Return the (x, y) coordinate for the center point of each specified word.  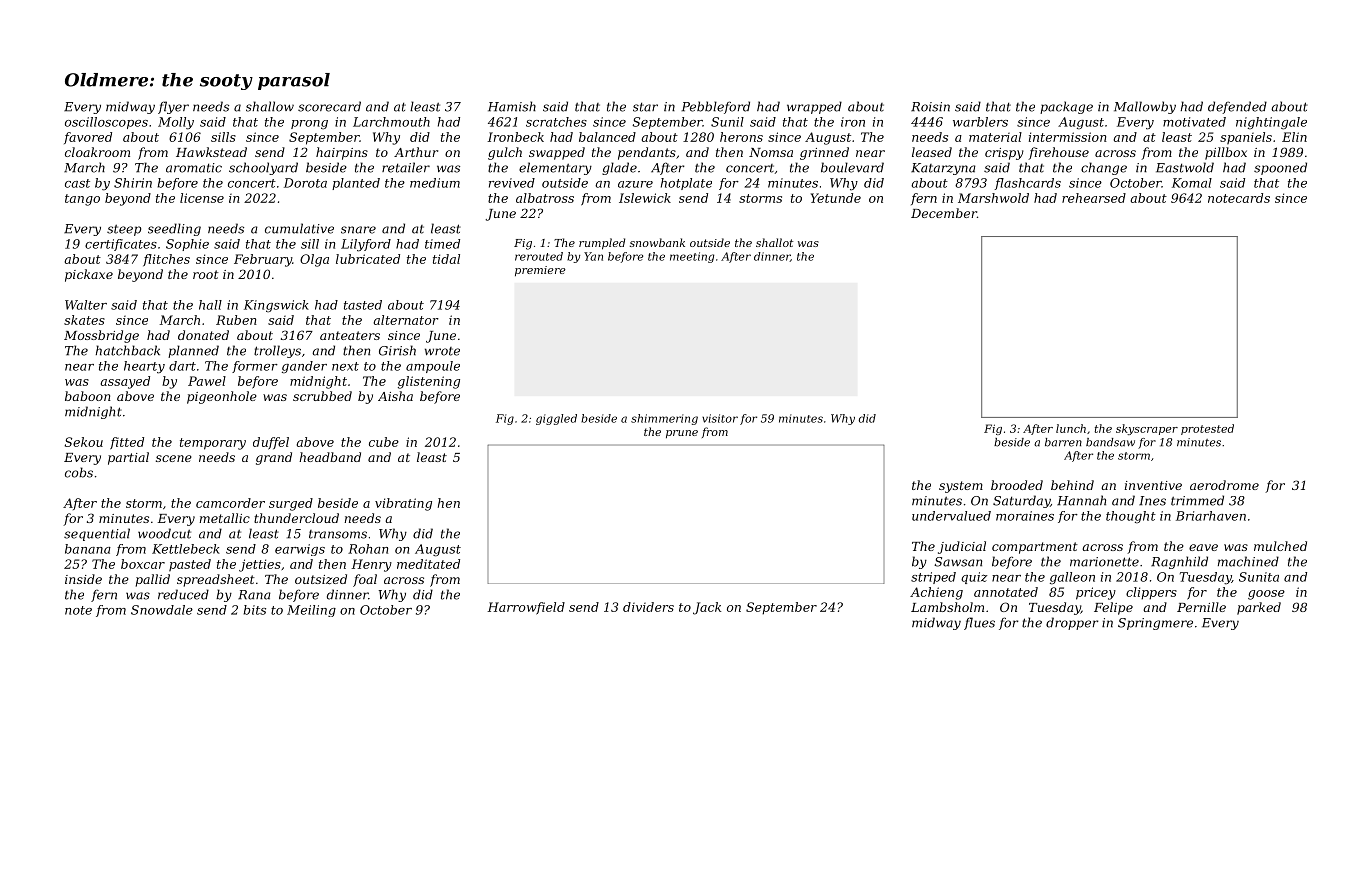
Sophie (187, 245)
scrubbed (322, 396)
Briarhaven (1211, 516)
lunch (1071, 428)
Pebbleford (715, 107)
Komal (1192, 183)
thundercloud (296, 518)
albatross (545, 198)
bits (254, 610)
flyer (173, 107)
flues (979, 623)
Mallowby (1145, 107)
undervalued (951, 516)
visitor (720, 418)
